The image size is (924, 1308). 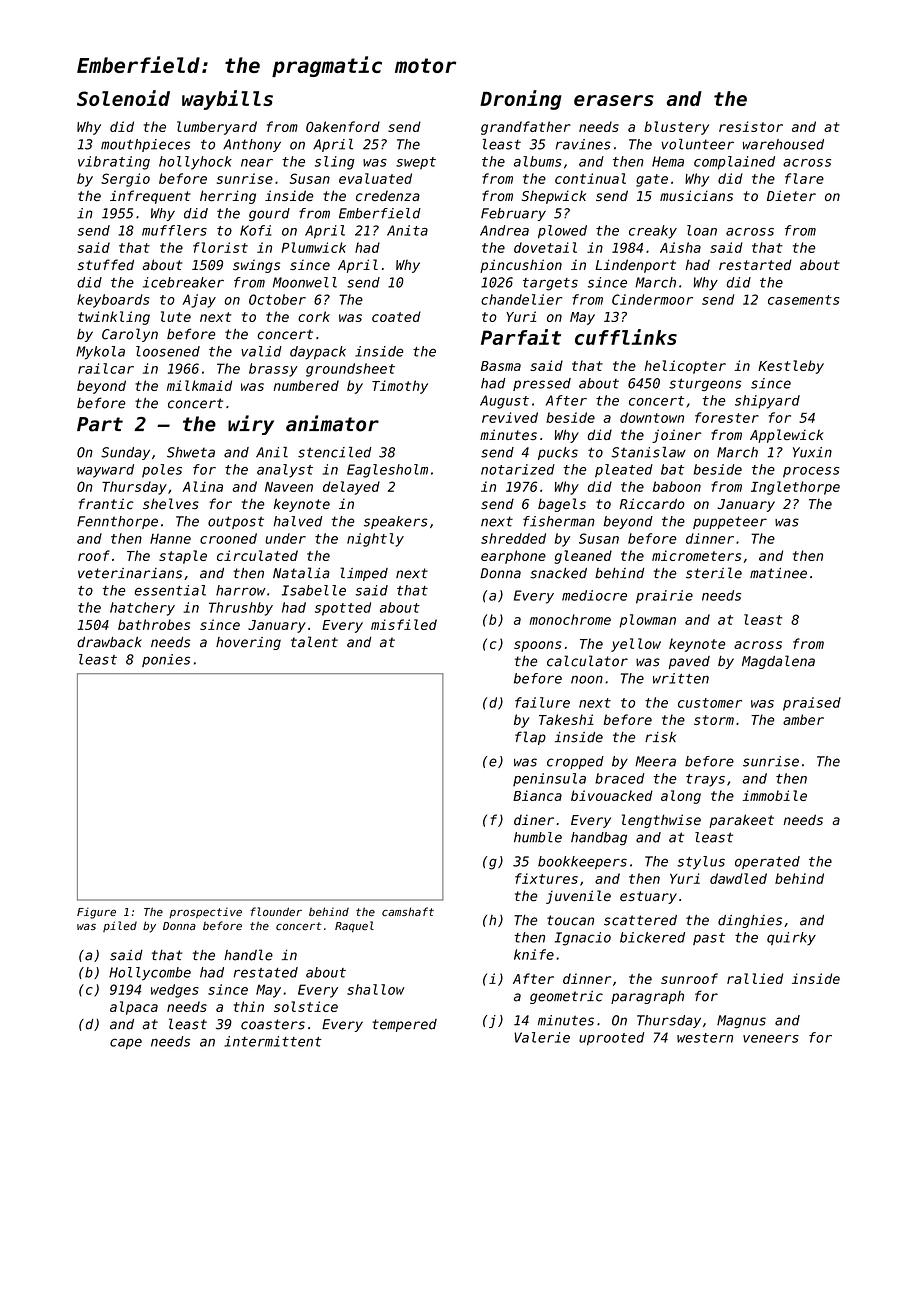 I want to click on October, so click(x=277, y=299).
